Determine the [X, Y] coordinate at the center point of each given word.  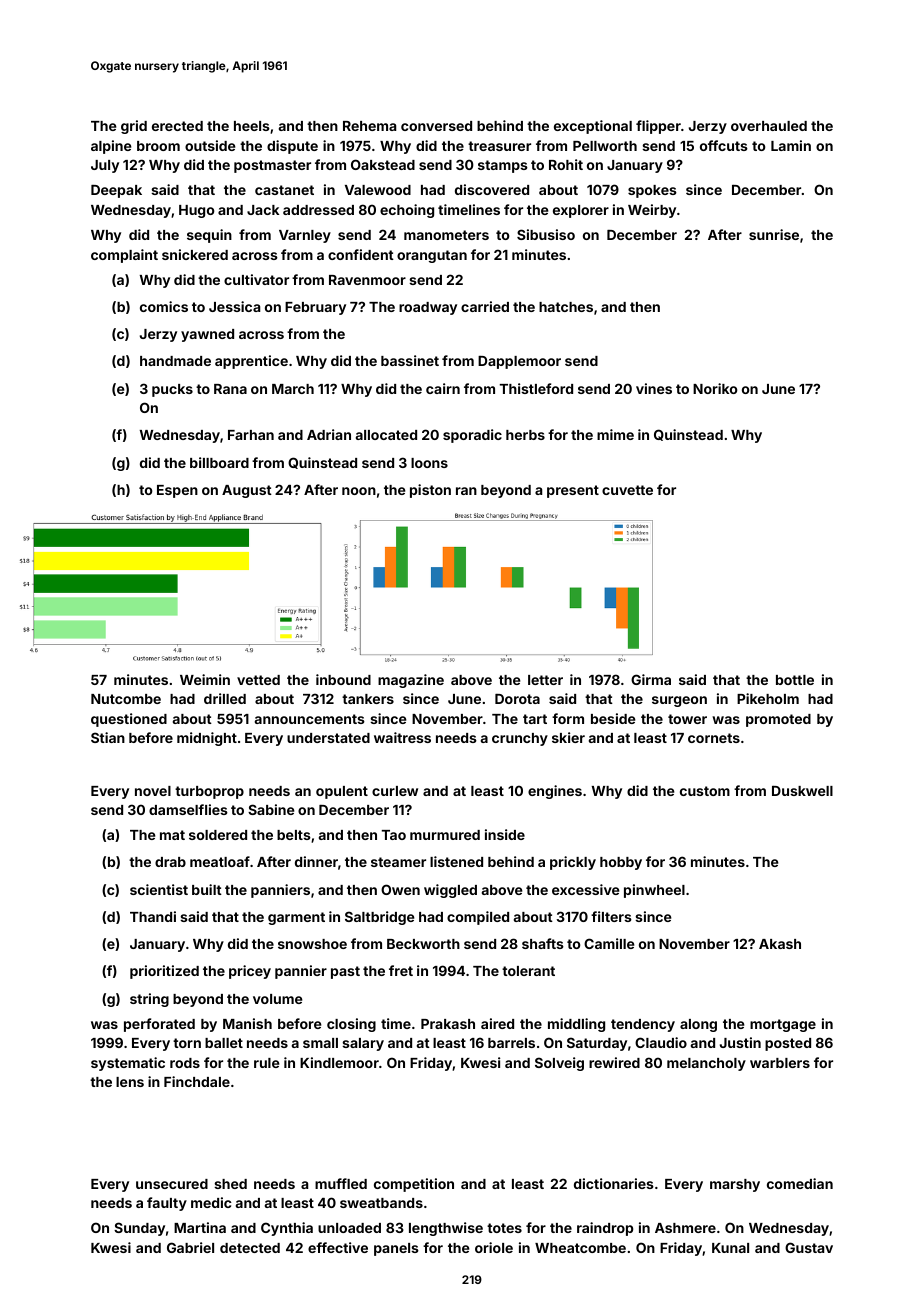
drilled [225, 698]
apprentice [251, 362]
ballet [224, 1043]
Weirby [652, 211]
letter [545, 680]
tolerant [528, 971]
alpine [111, 147]
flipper [658, 127]
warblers [780, 1063]
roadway [428, 308]
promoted [778, 720]
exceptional [593, 127]
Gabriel [190, 1247]
